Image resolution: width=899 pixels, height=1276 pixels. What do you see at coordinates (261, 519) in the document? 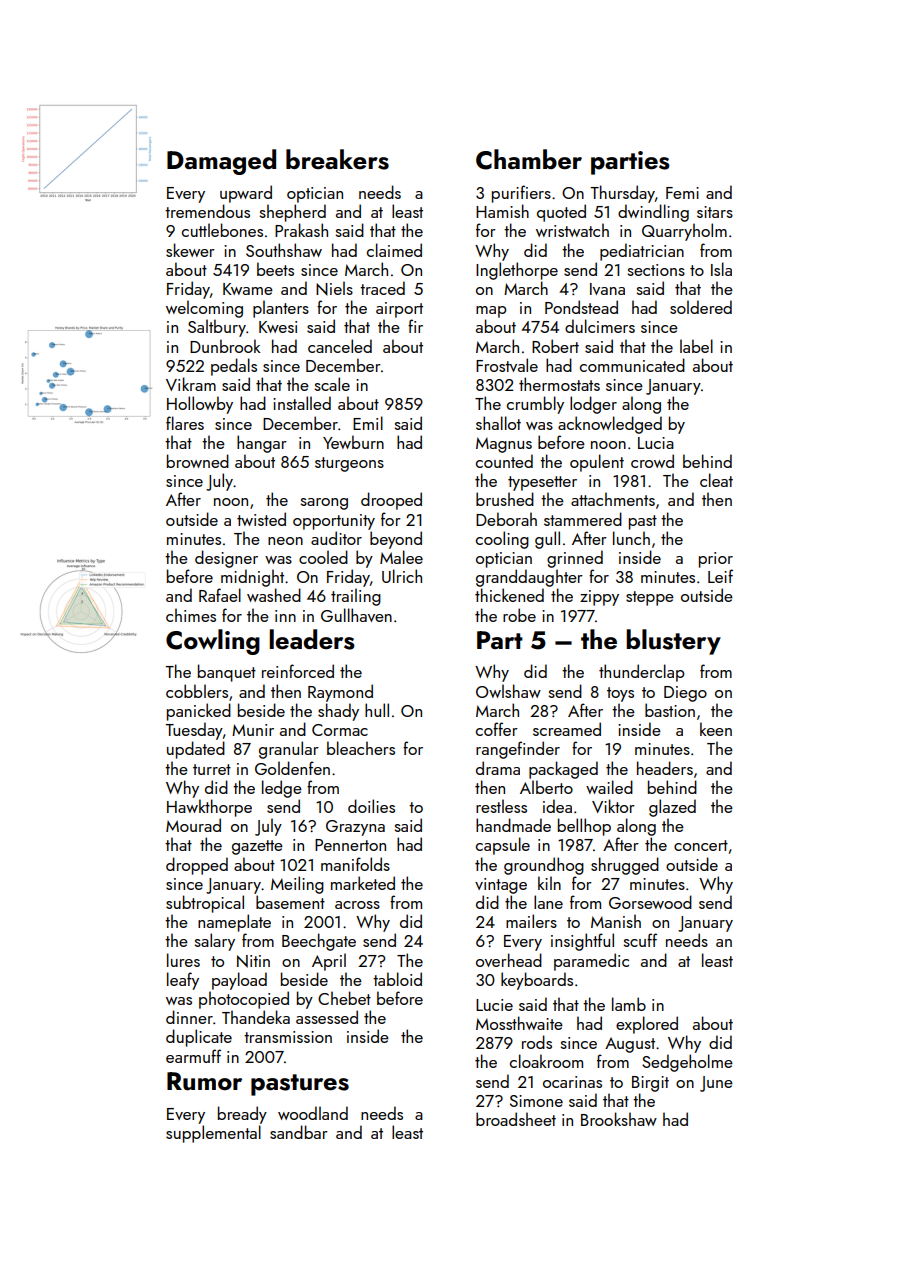
I see `twisted` at bounding box center [261, 519].
